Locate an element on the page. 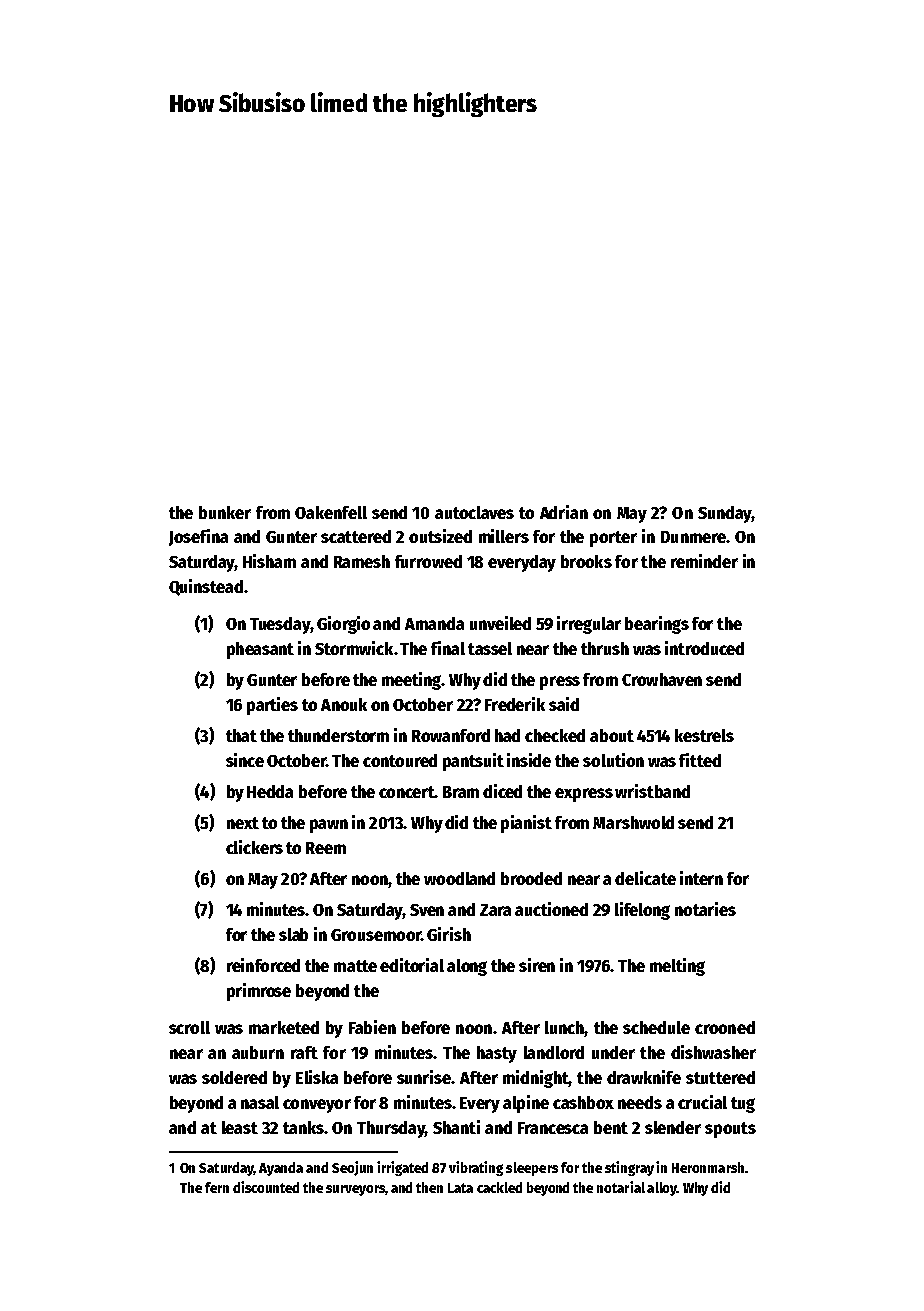 The image size is (924, 1311). pianist is located at coordinates (526, 824).
